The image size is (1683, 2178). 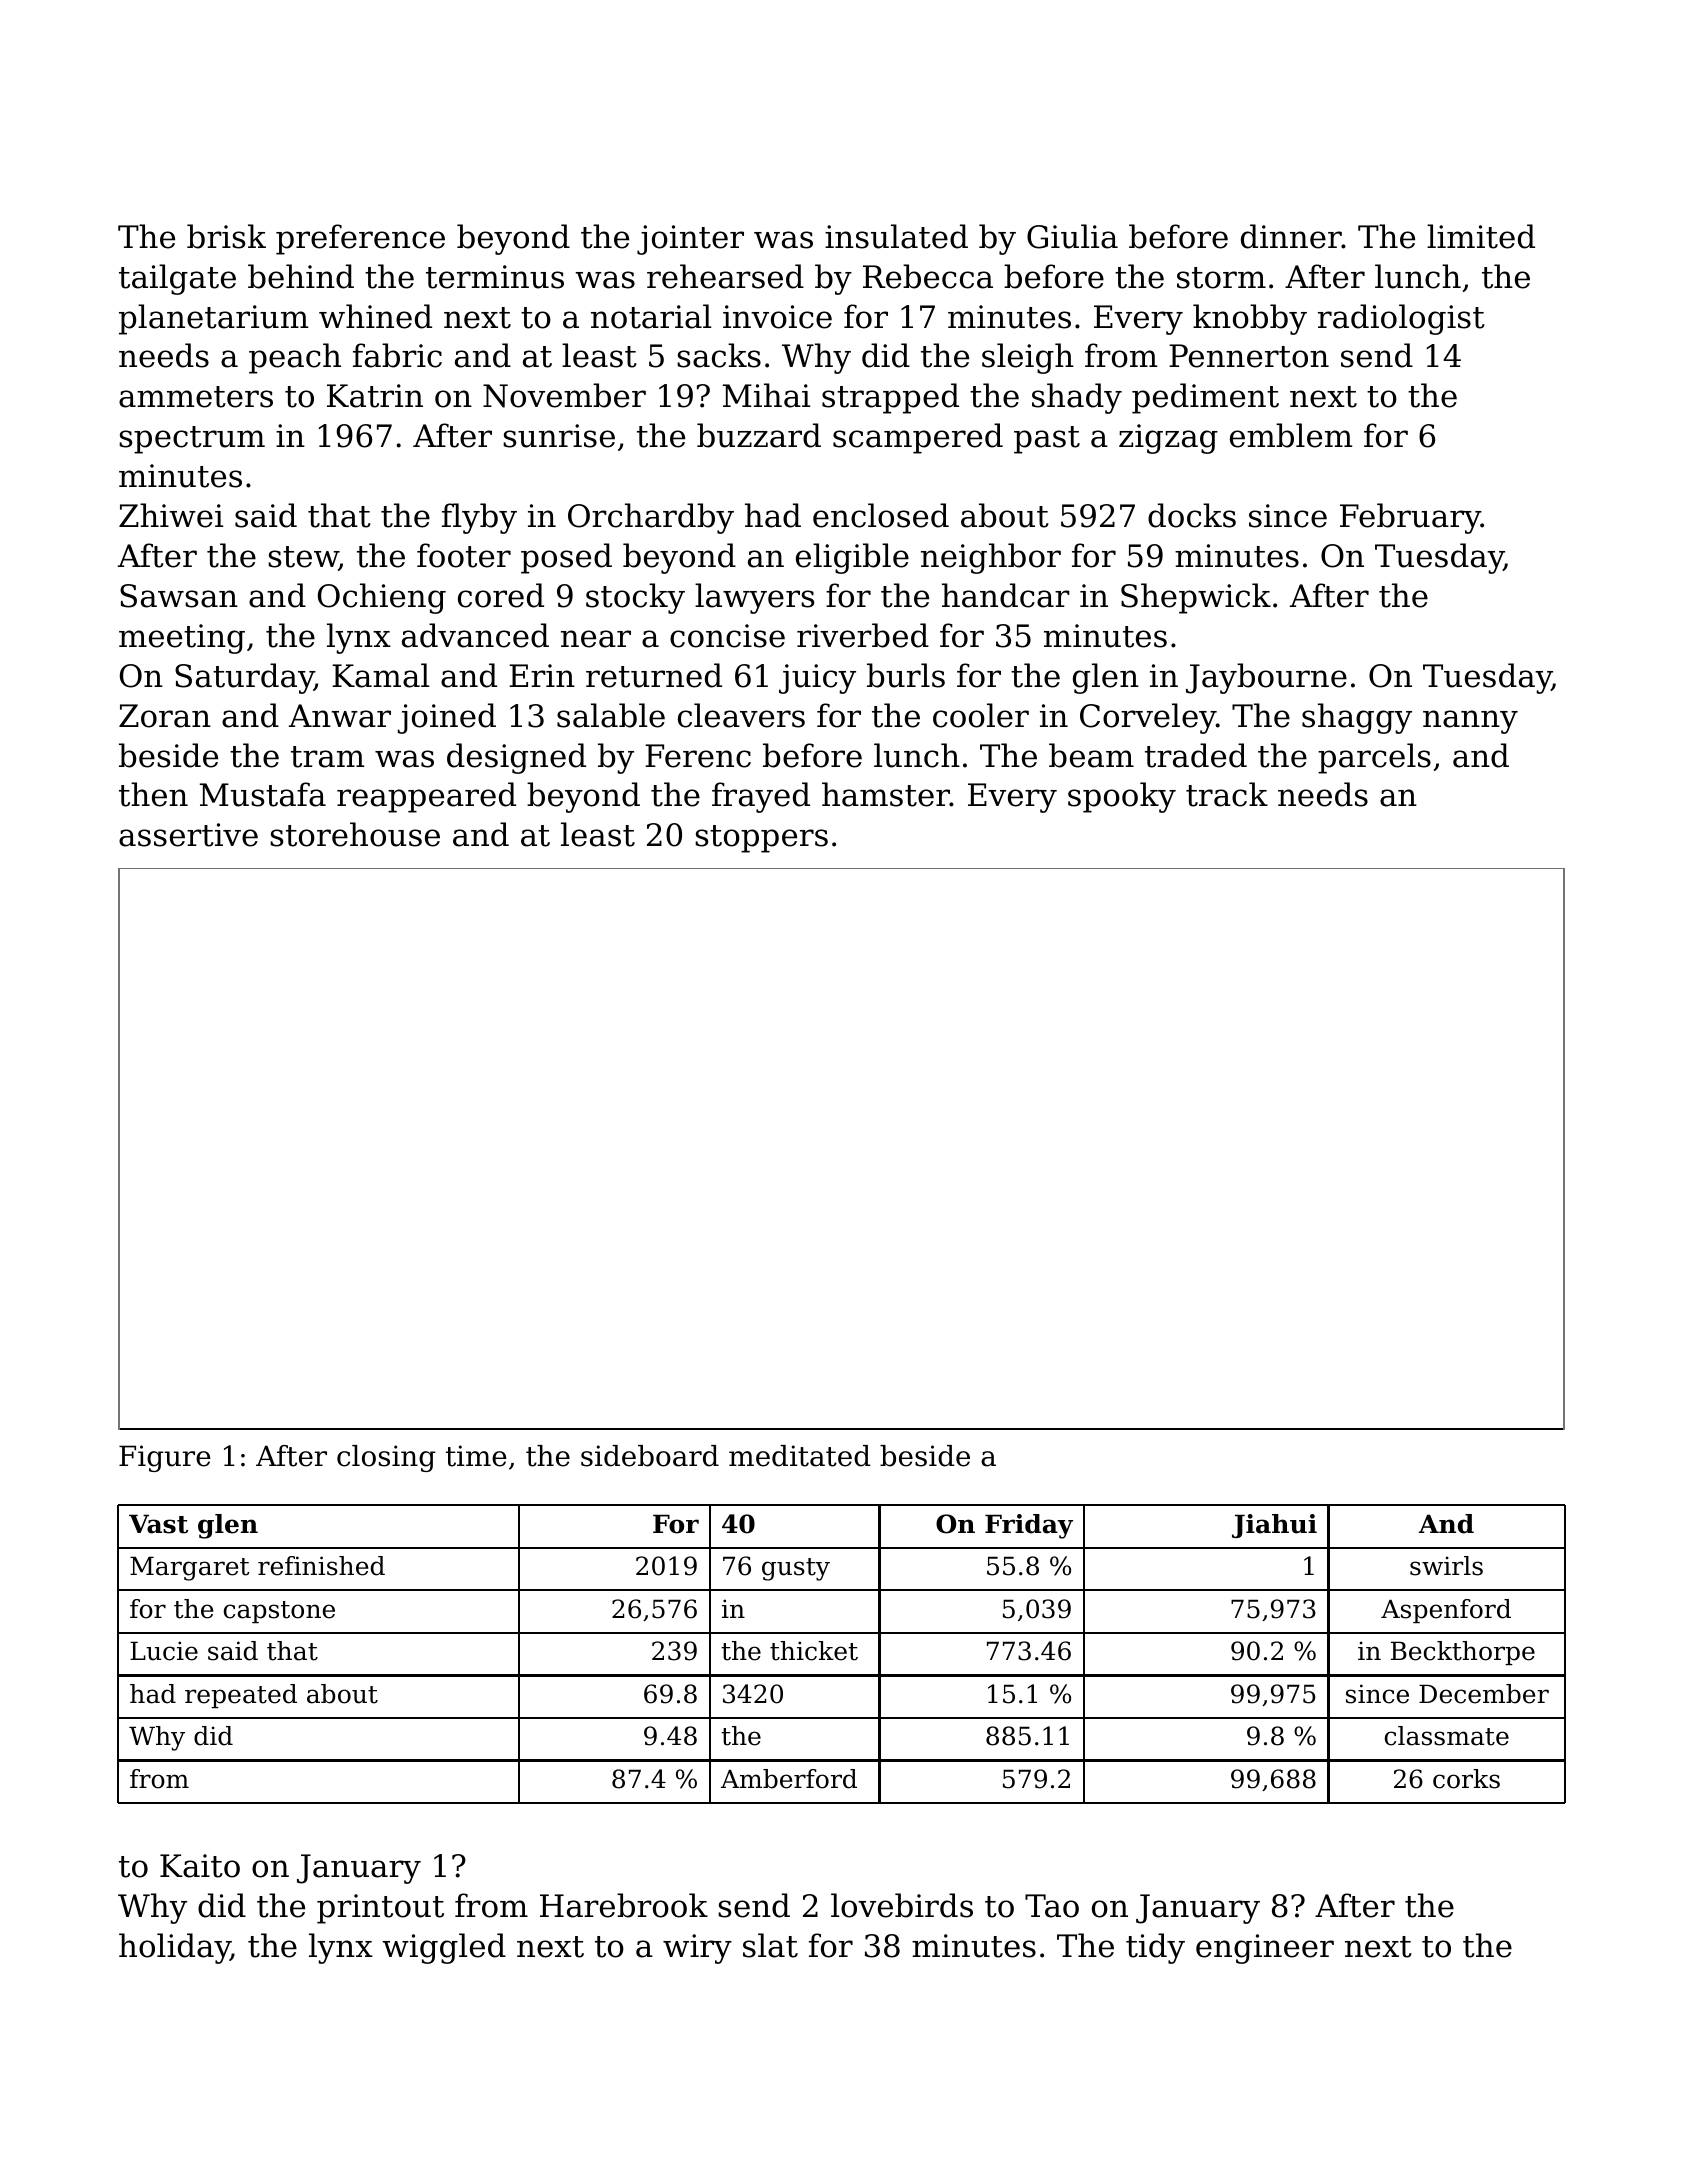 I want to click on Friday, so click(x=1029, y=1526).
